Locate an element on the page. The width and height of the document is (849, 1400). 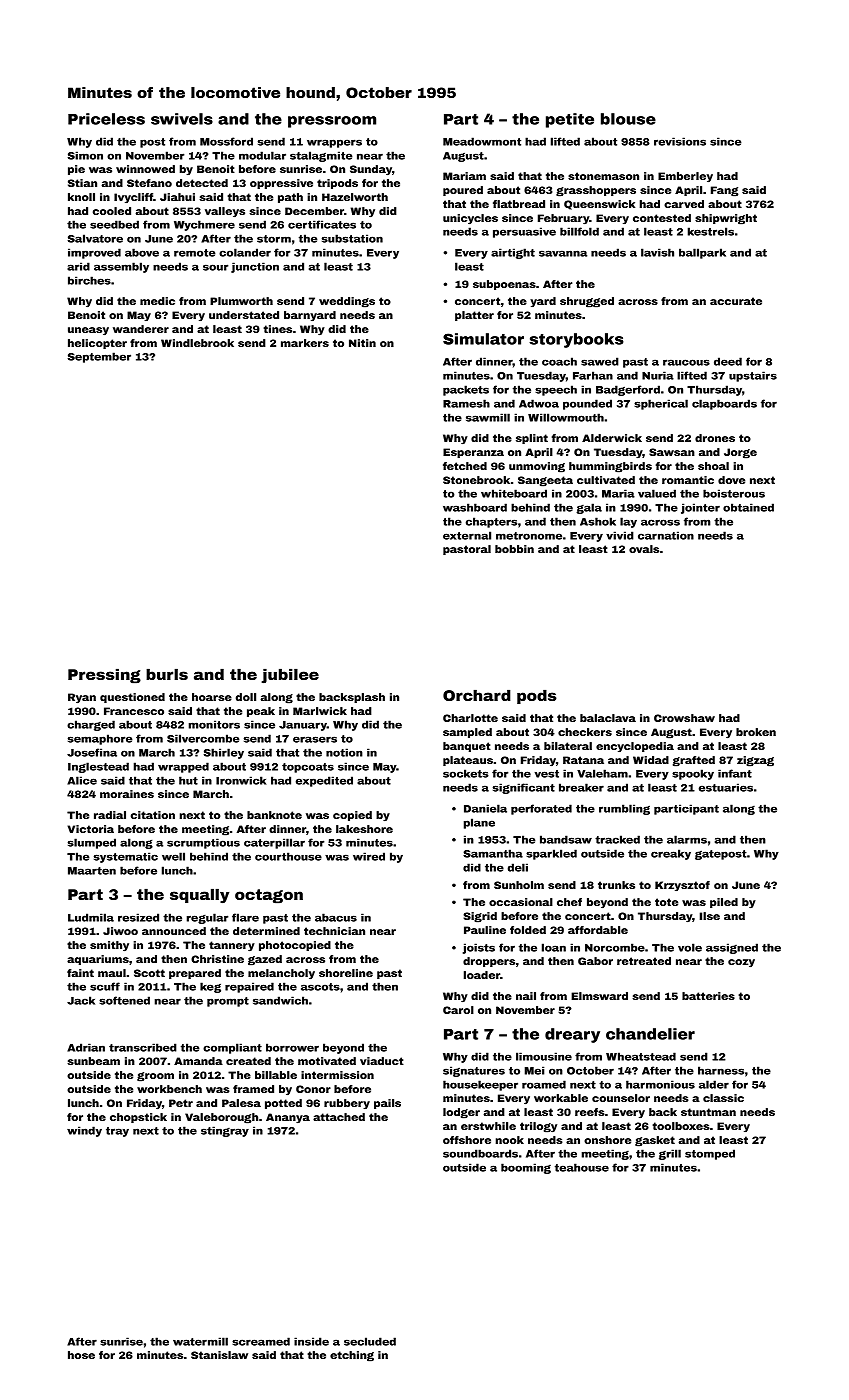
Samantha is located at coordinates (493, 853).
